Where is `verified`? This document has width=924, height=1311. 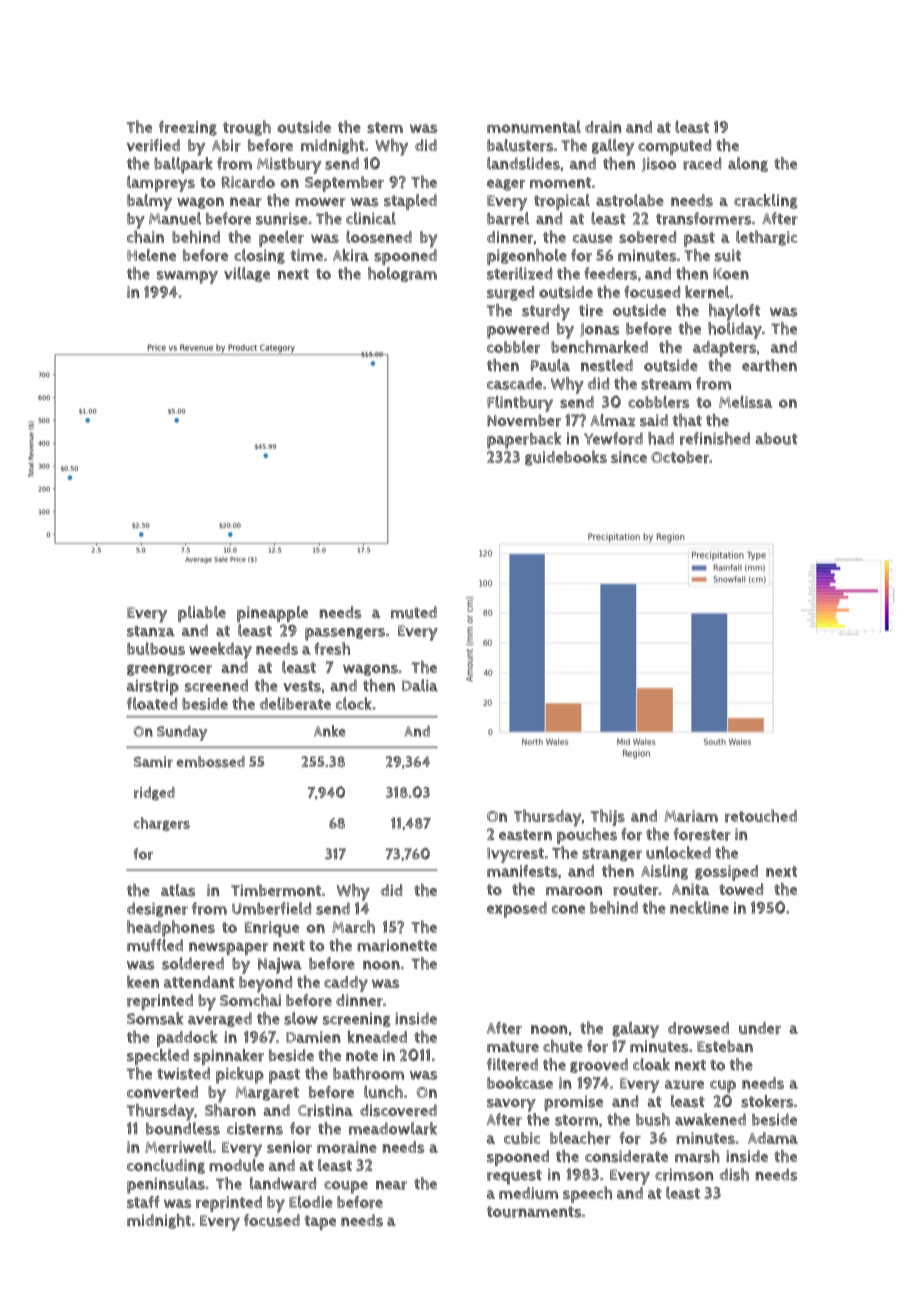
verified is located at coordinates (153, 145).
